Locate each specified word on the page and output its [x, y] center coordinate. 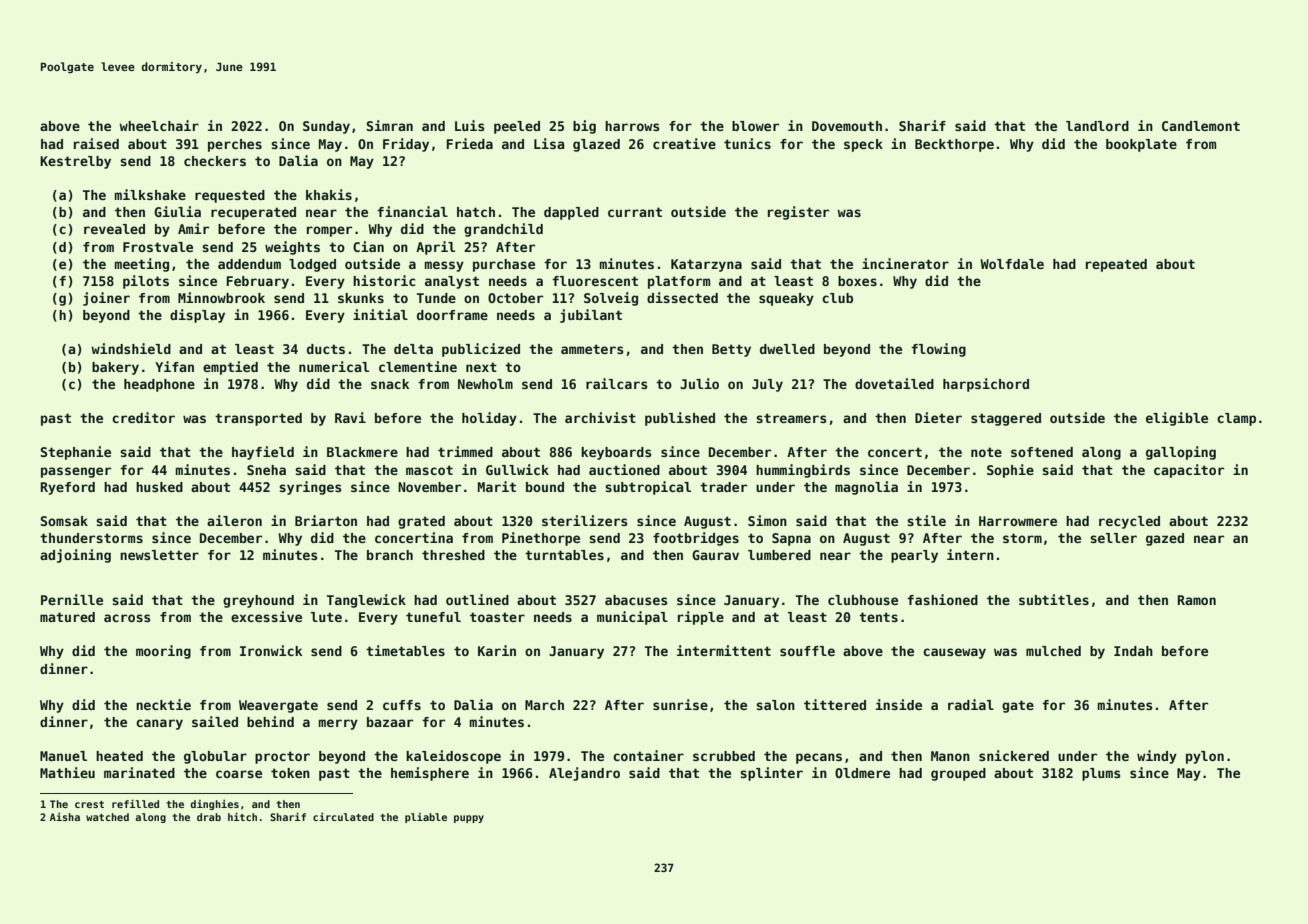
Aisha [65, 817]
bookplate [1141, 145]
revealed [114, 229]
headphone [159, 385]
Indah [1133, 651]
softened [1042, 452]
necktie [163, 704]
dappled [571, 213]
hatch [476, 212]
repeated [1116, 265]
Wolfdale [1012, 264]
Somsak [64, 521]
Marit [497, 486]
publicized [481, 350]
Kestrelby [75, 162]
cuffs [402, 705]
